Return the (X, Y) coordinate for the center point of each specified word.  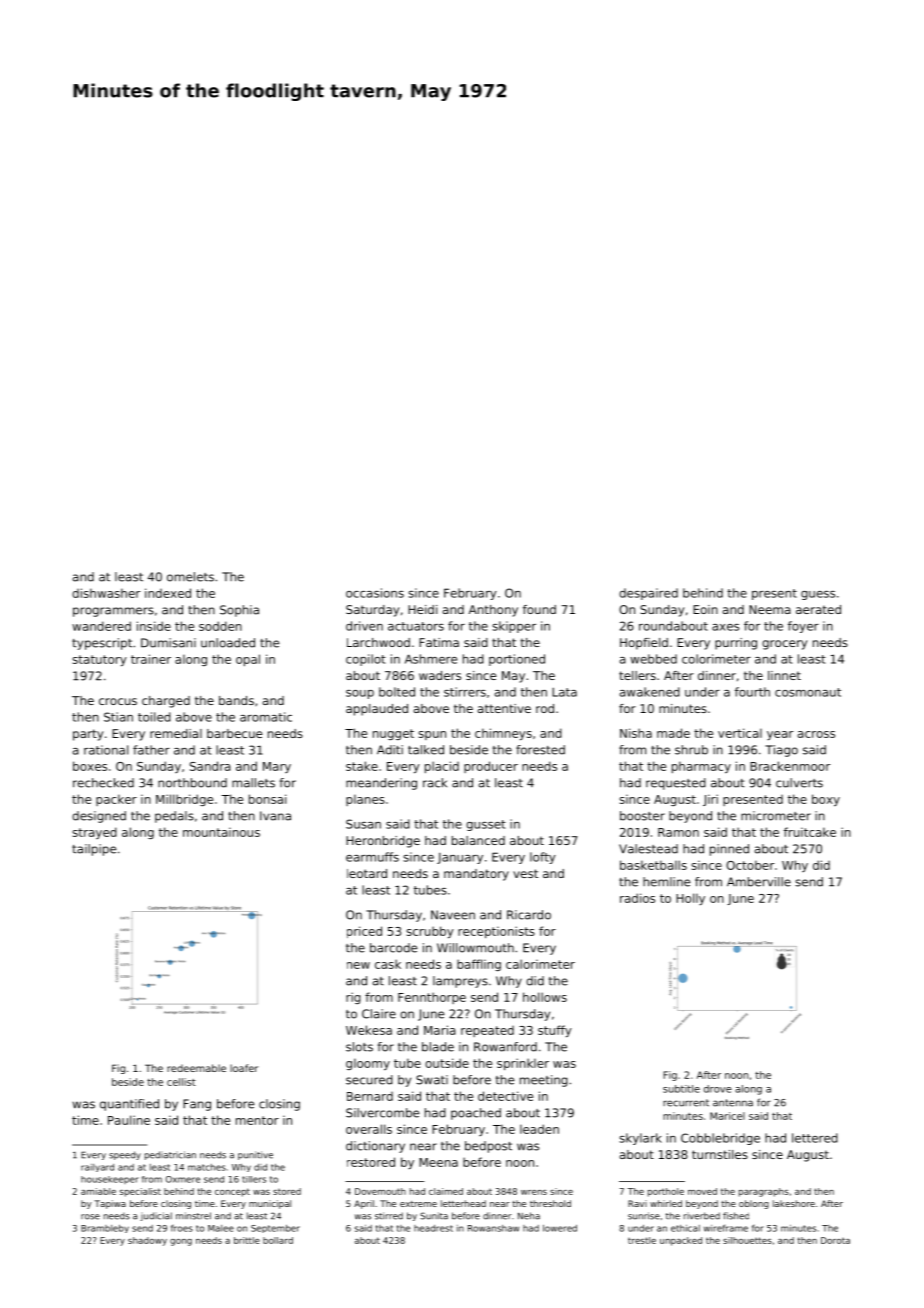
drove (718, 1089)
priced (364, 932)
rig (353, 998)
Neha (529, 1216)
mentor (257, 1120)
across (816, 734)
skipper (514, 627)
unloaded (228, 643)
